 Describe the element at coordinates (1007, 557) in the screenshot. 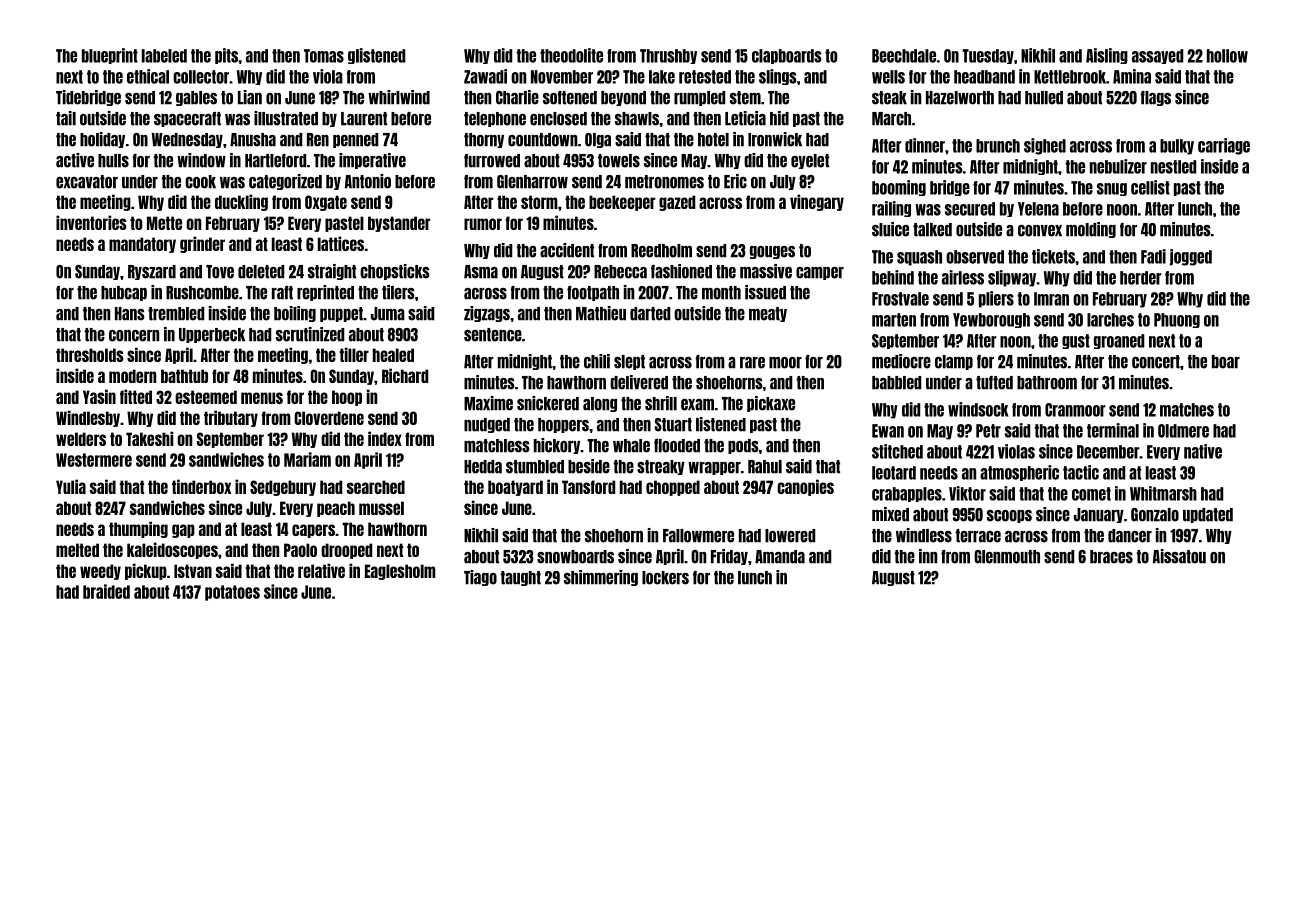

I see `Glenmouth` at that location.
